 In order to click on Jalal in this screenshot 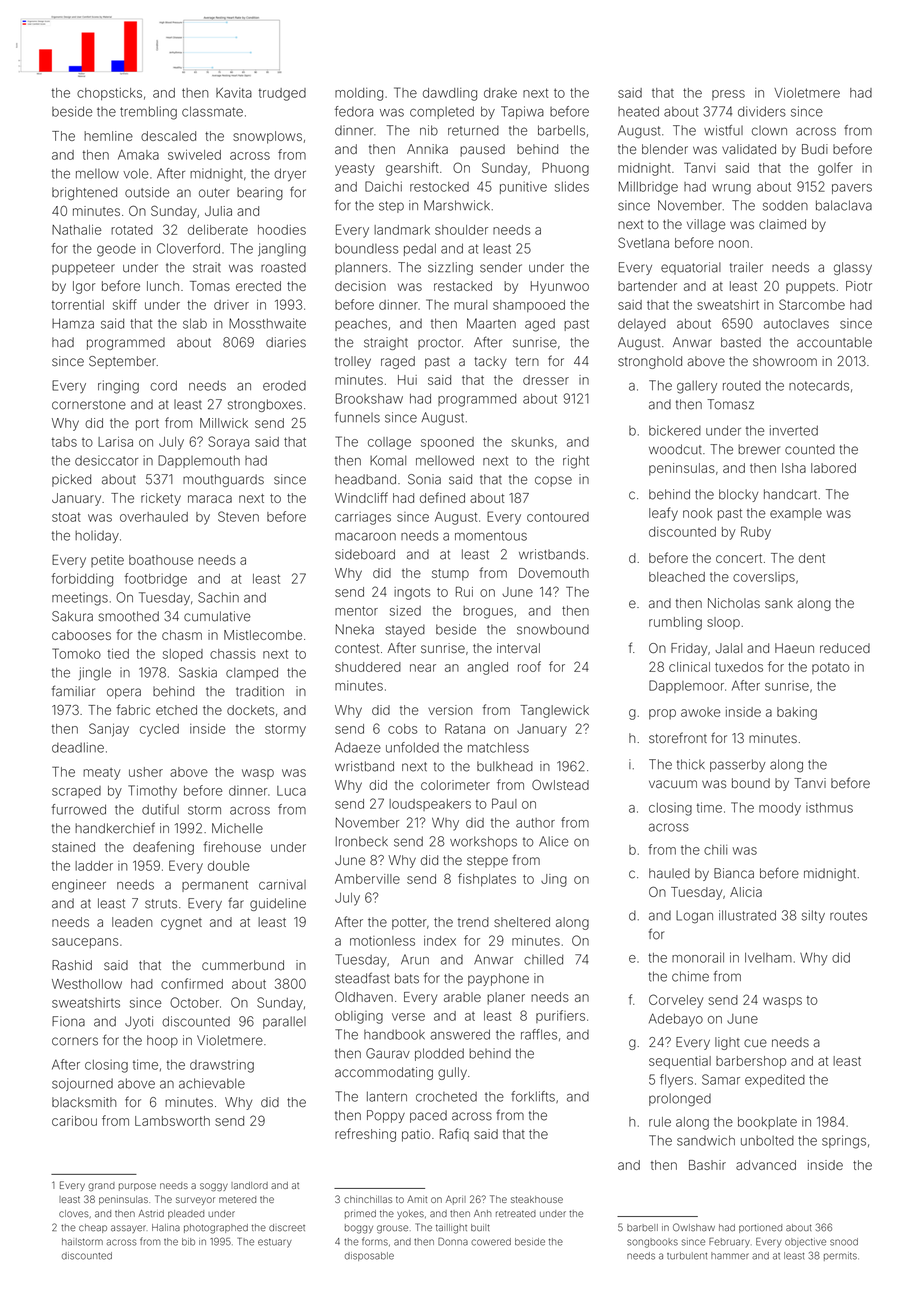, I will do `click(728, 648)`.
